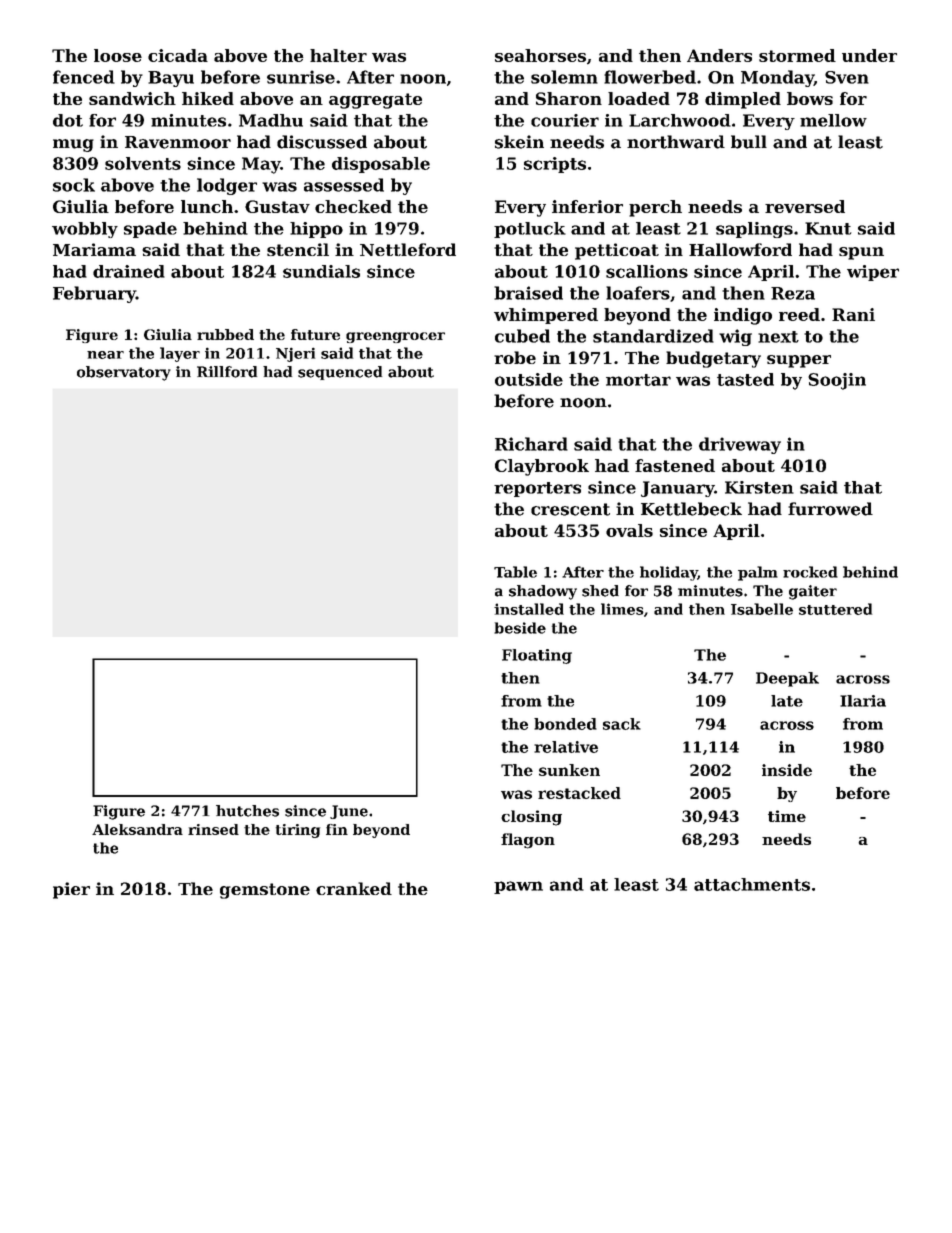 This screenshot has height=1233, width=952. Describe the element at coordinates (73, 145) in the screenshot. I see `mug` at that location.
